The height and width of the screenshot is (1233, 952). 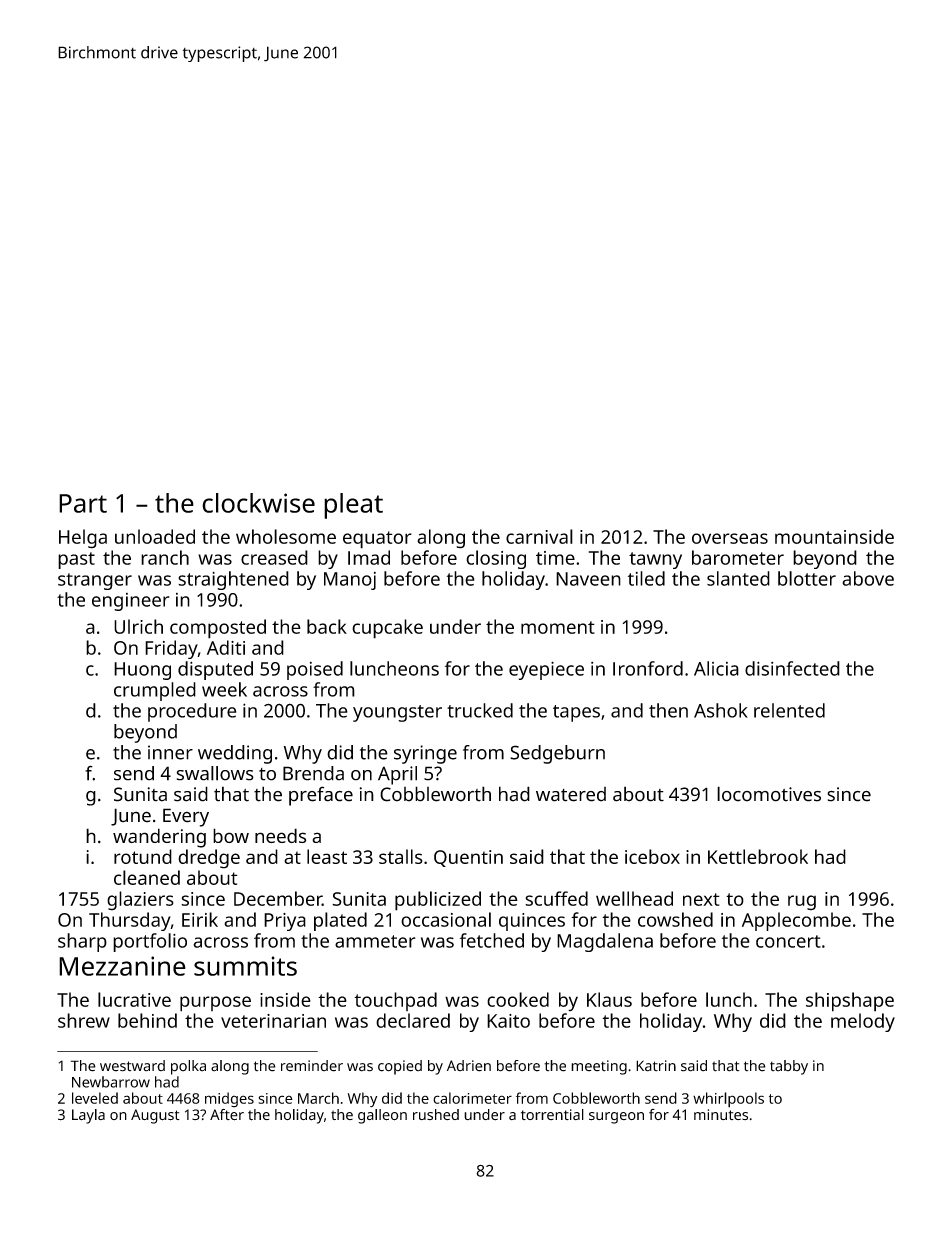 What do you see at coordinates (769, 794) in the screenshot?
I see `locomotives` at bounding box center [769, 794].
